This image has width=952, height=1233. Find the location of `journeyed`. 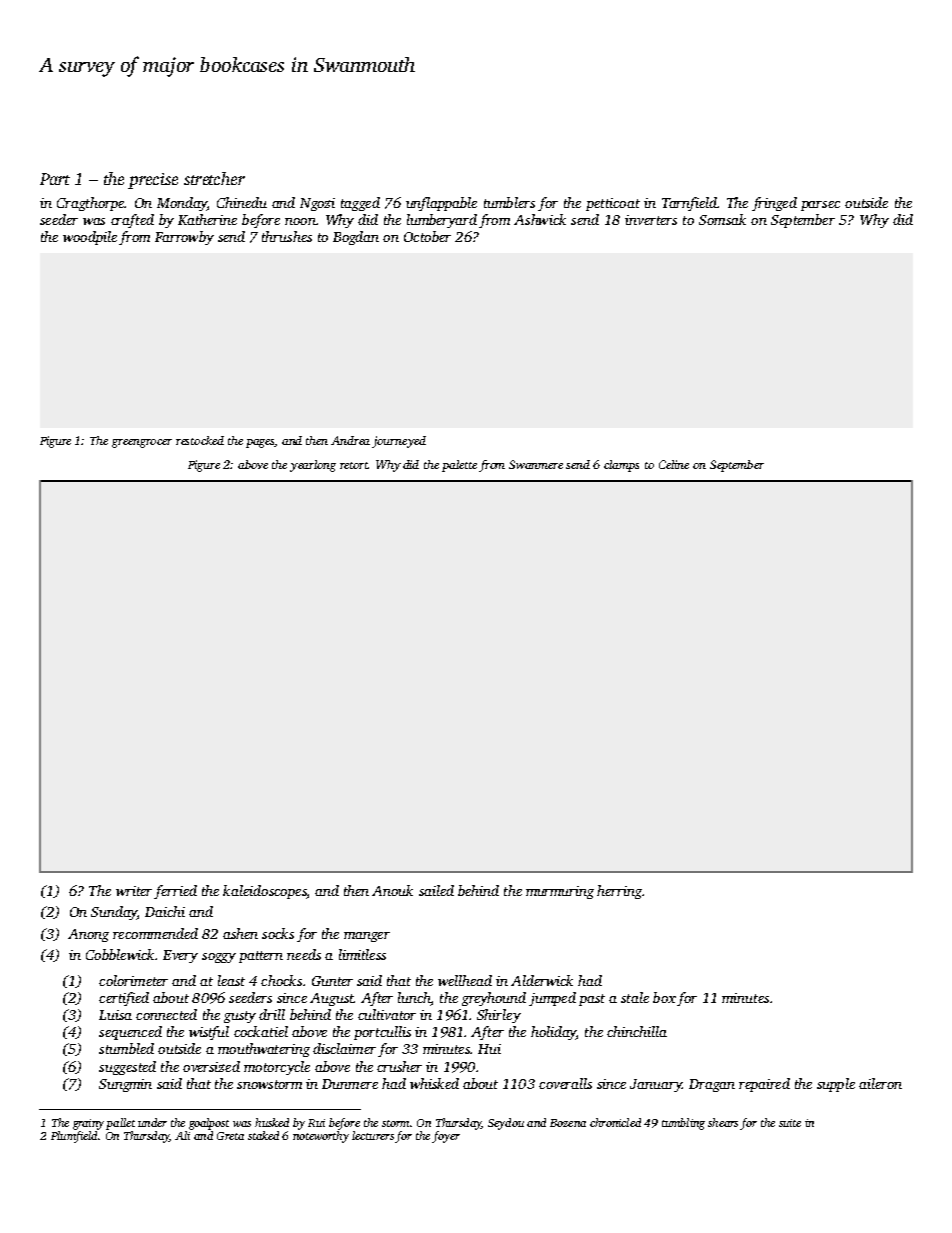

journeyed is located at coordinates (399, 442).
